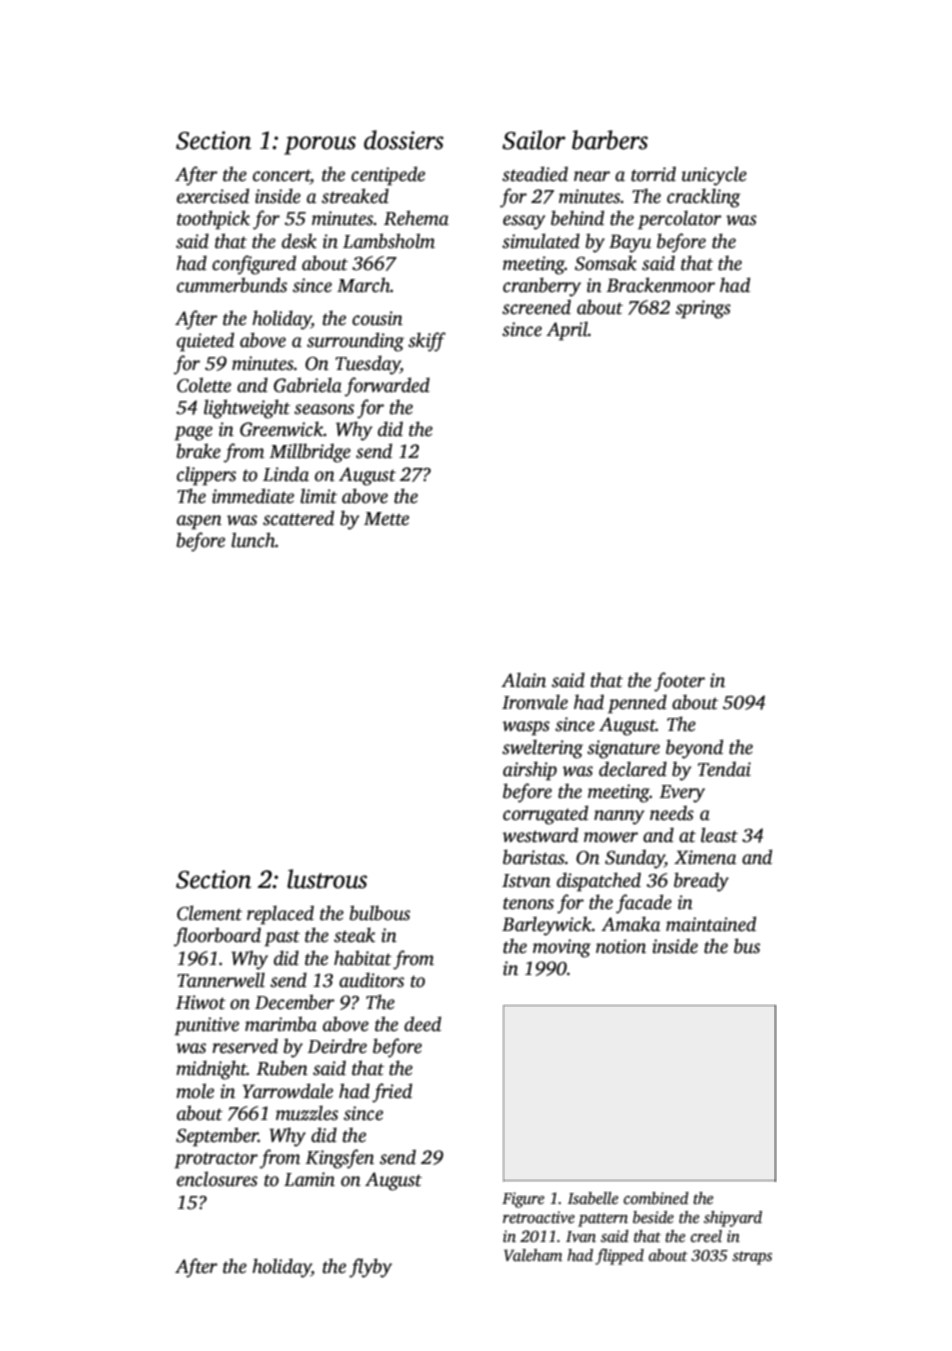  What do you see at coordinates (427, 342) in the page?
I see `skiff` at bounding box center [427, 342].
